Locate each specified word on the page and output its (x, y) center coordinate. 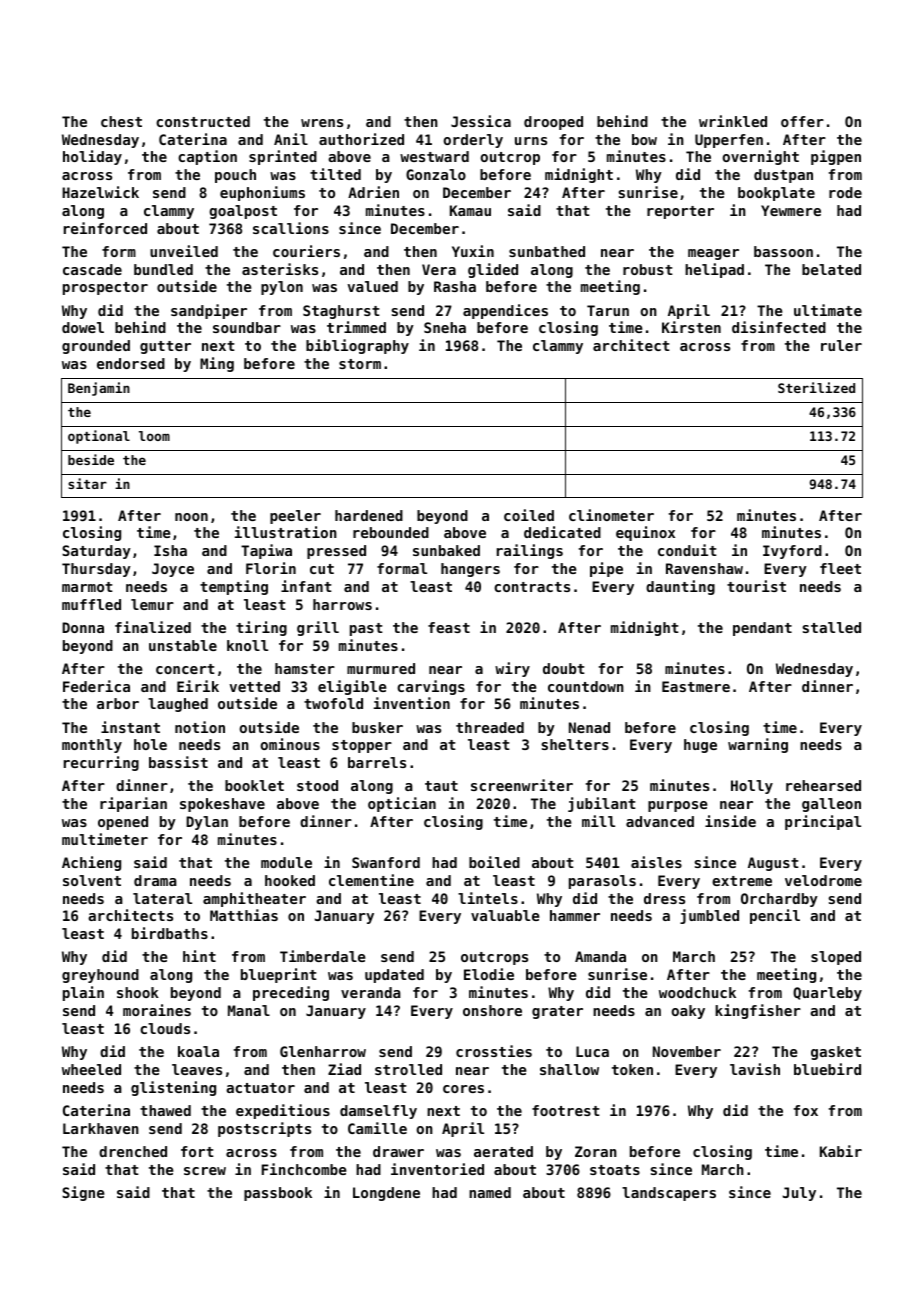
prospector (105, 288)
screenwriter (522, 785)
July (799, 1194)
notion (200, 727)
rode (845, 192)
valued (372, 286)
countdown (586, 686)
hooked (290, 880)
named (490, 1192)
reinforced (105, 228)
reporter (680, 212)
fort (197, 1151)
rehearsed (823, 785)
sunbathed (547, 251)
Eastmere (696, 686)
